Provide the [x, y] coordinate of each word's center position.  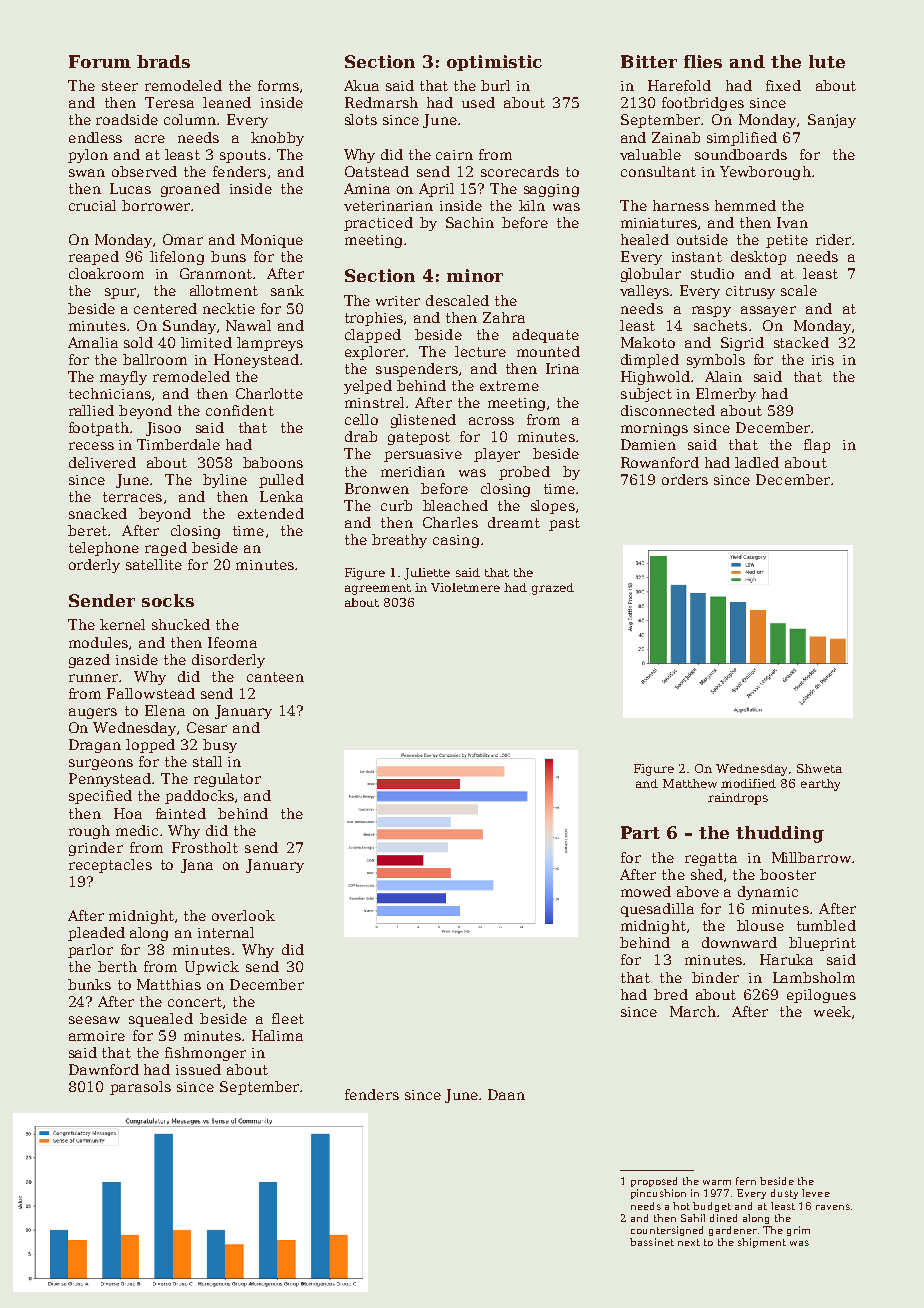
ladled [757, 462]
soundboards [741, 154]
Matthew [690, 783]
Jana [197, 866]
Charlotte [269, 393]
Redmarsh [381, 102]
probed [524, 473]
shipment [762, 1243]
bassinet [652, 1242]
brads [163, 61]
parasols [140, 1088]
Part [640, 832]
